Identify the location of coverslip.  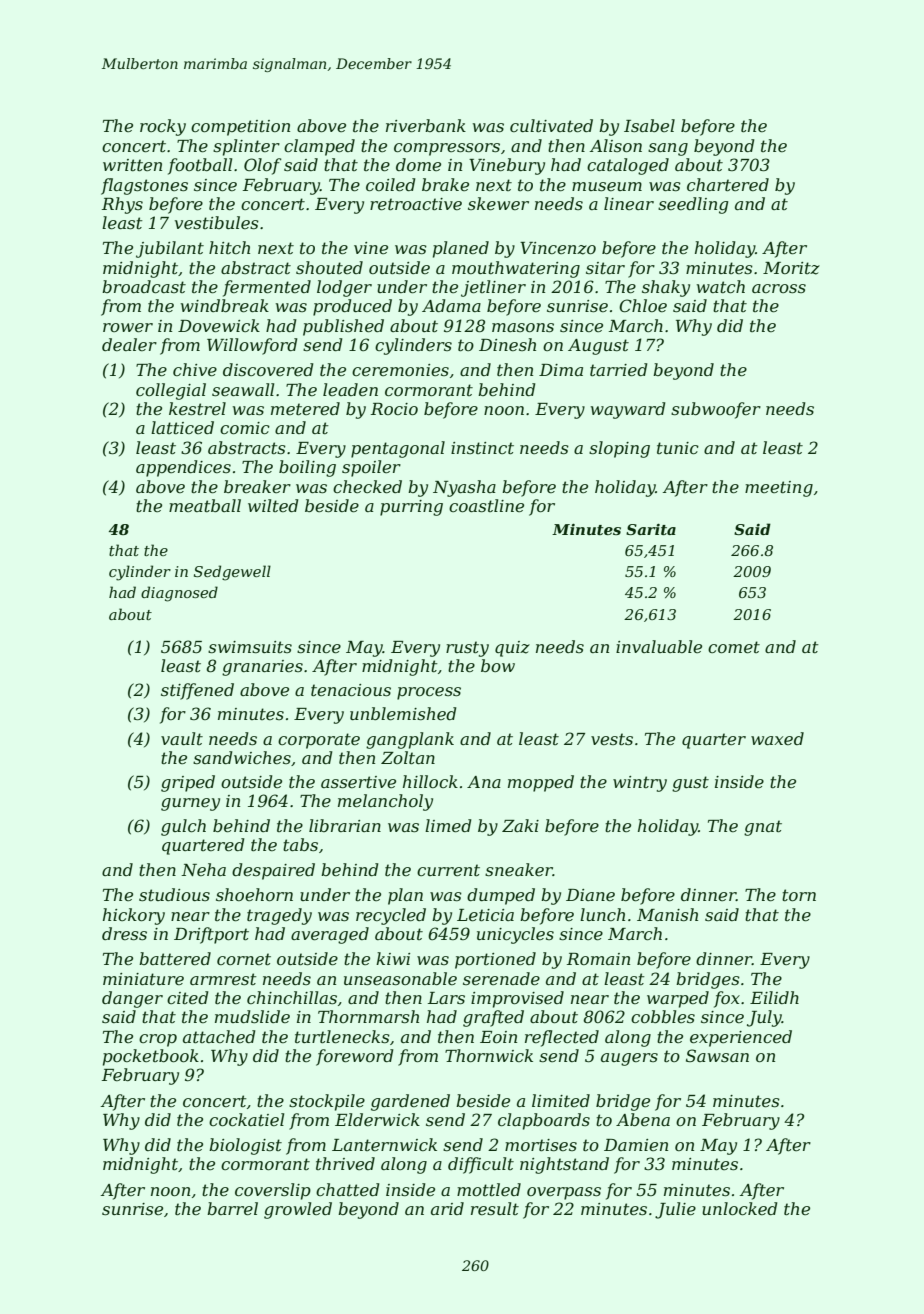
(273, 1191).
